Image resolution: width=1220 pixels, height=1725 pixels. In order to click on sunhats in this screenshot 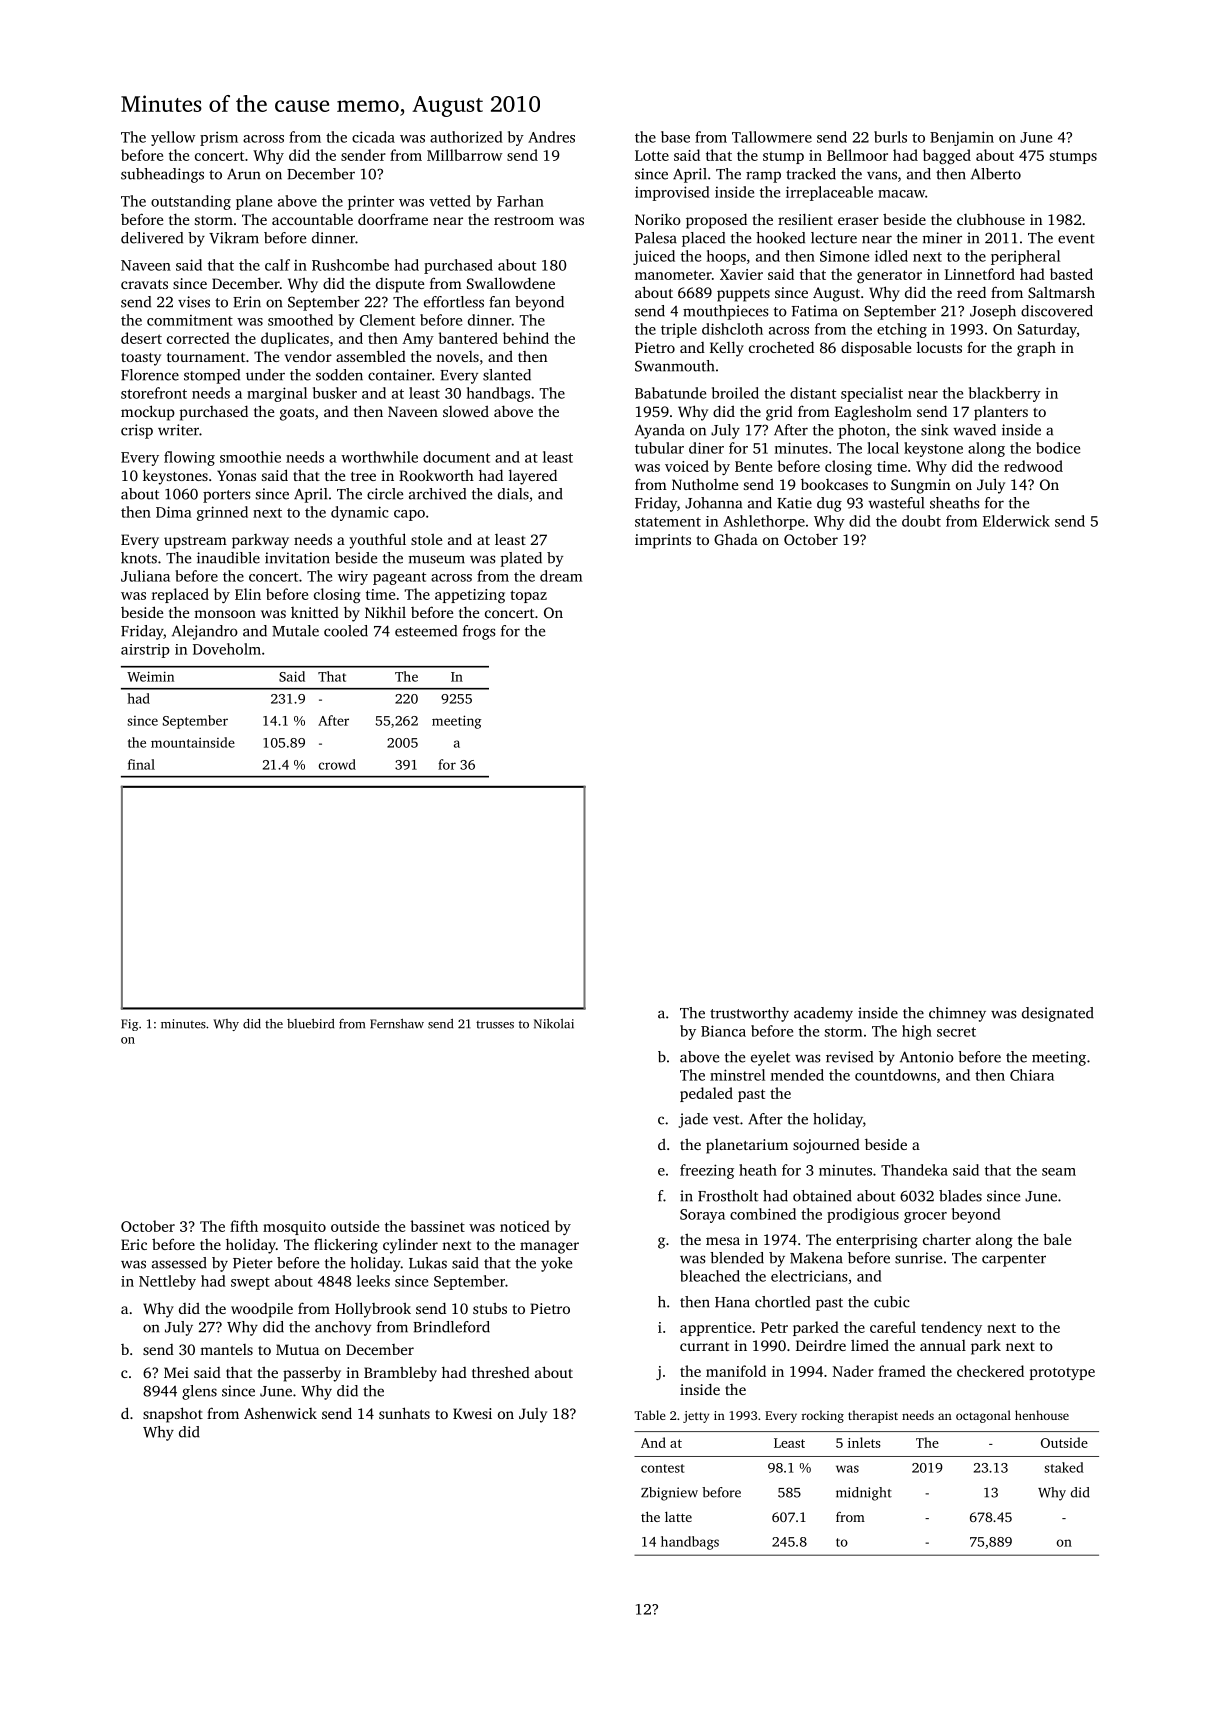, I will do `click(404, 1413)`.
